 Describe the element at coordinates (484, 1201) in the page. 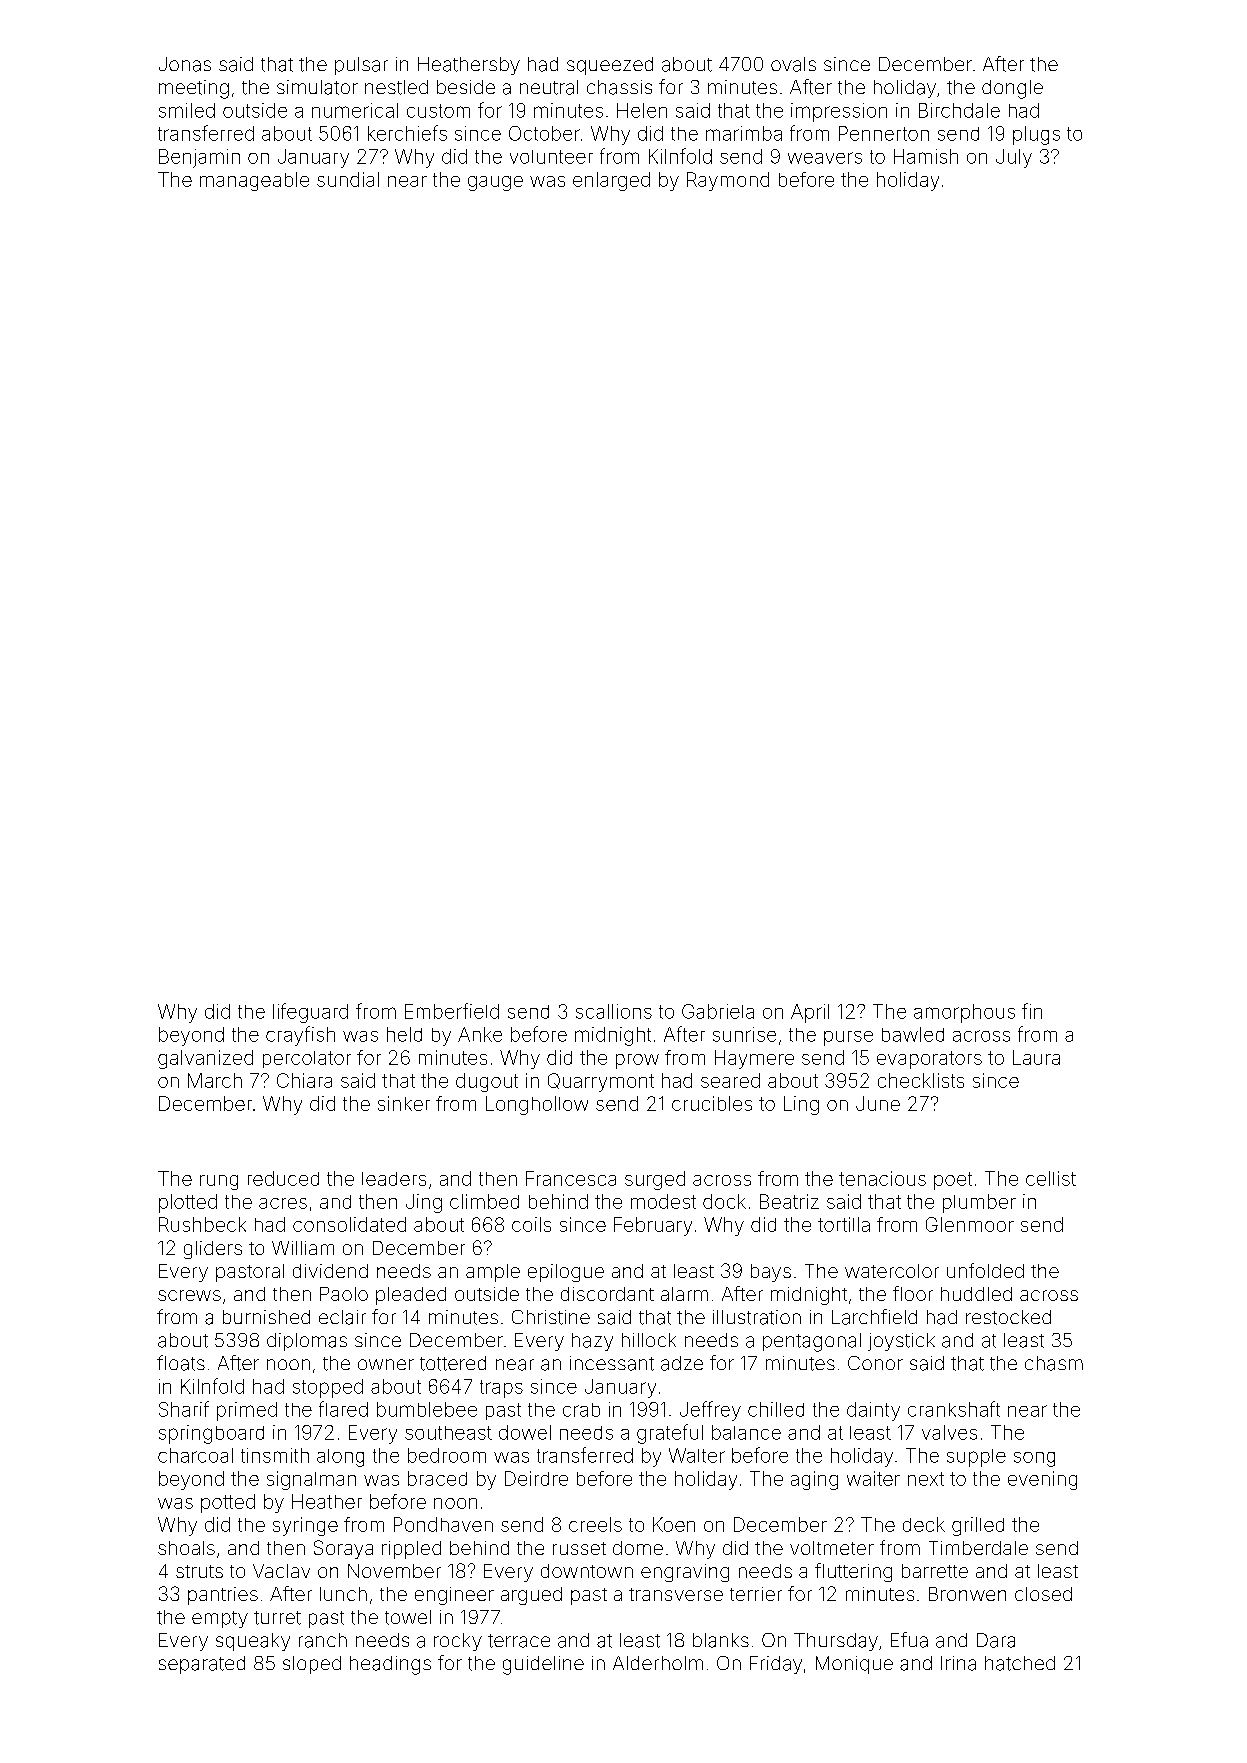

I see `climbed` at that location.
